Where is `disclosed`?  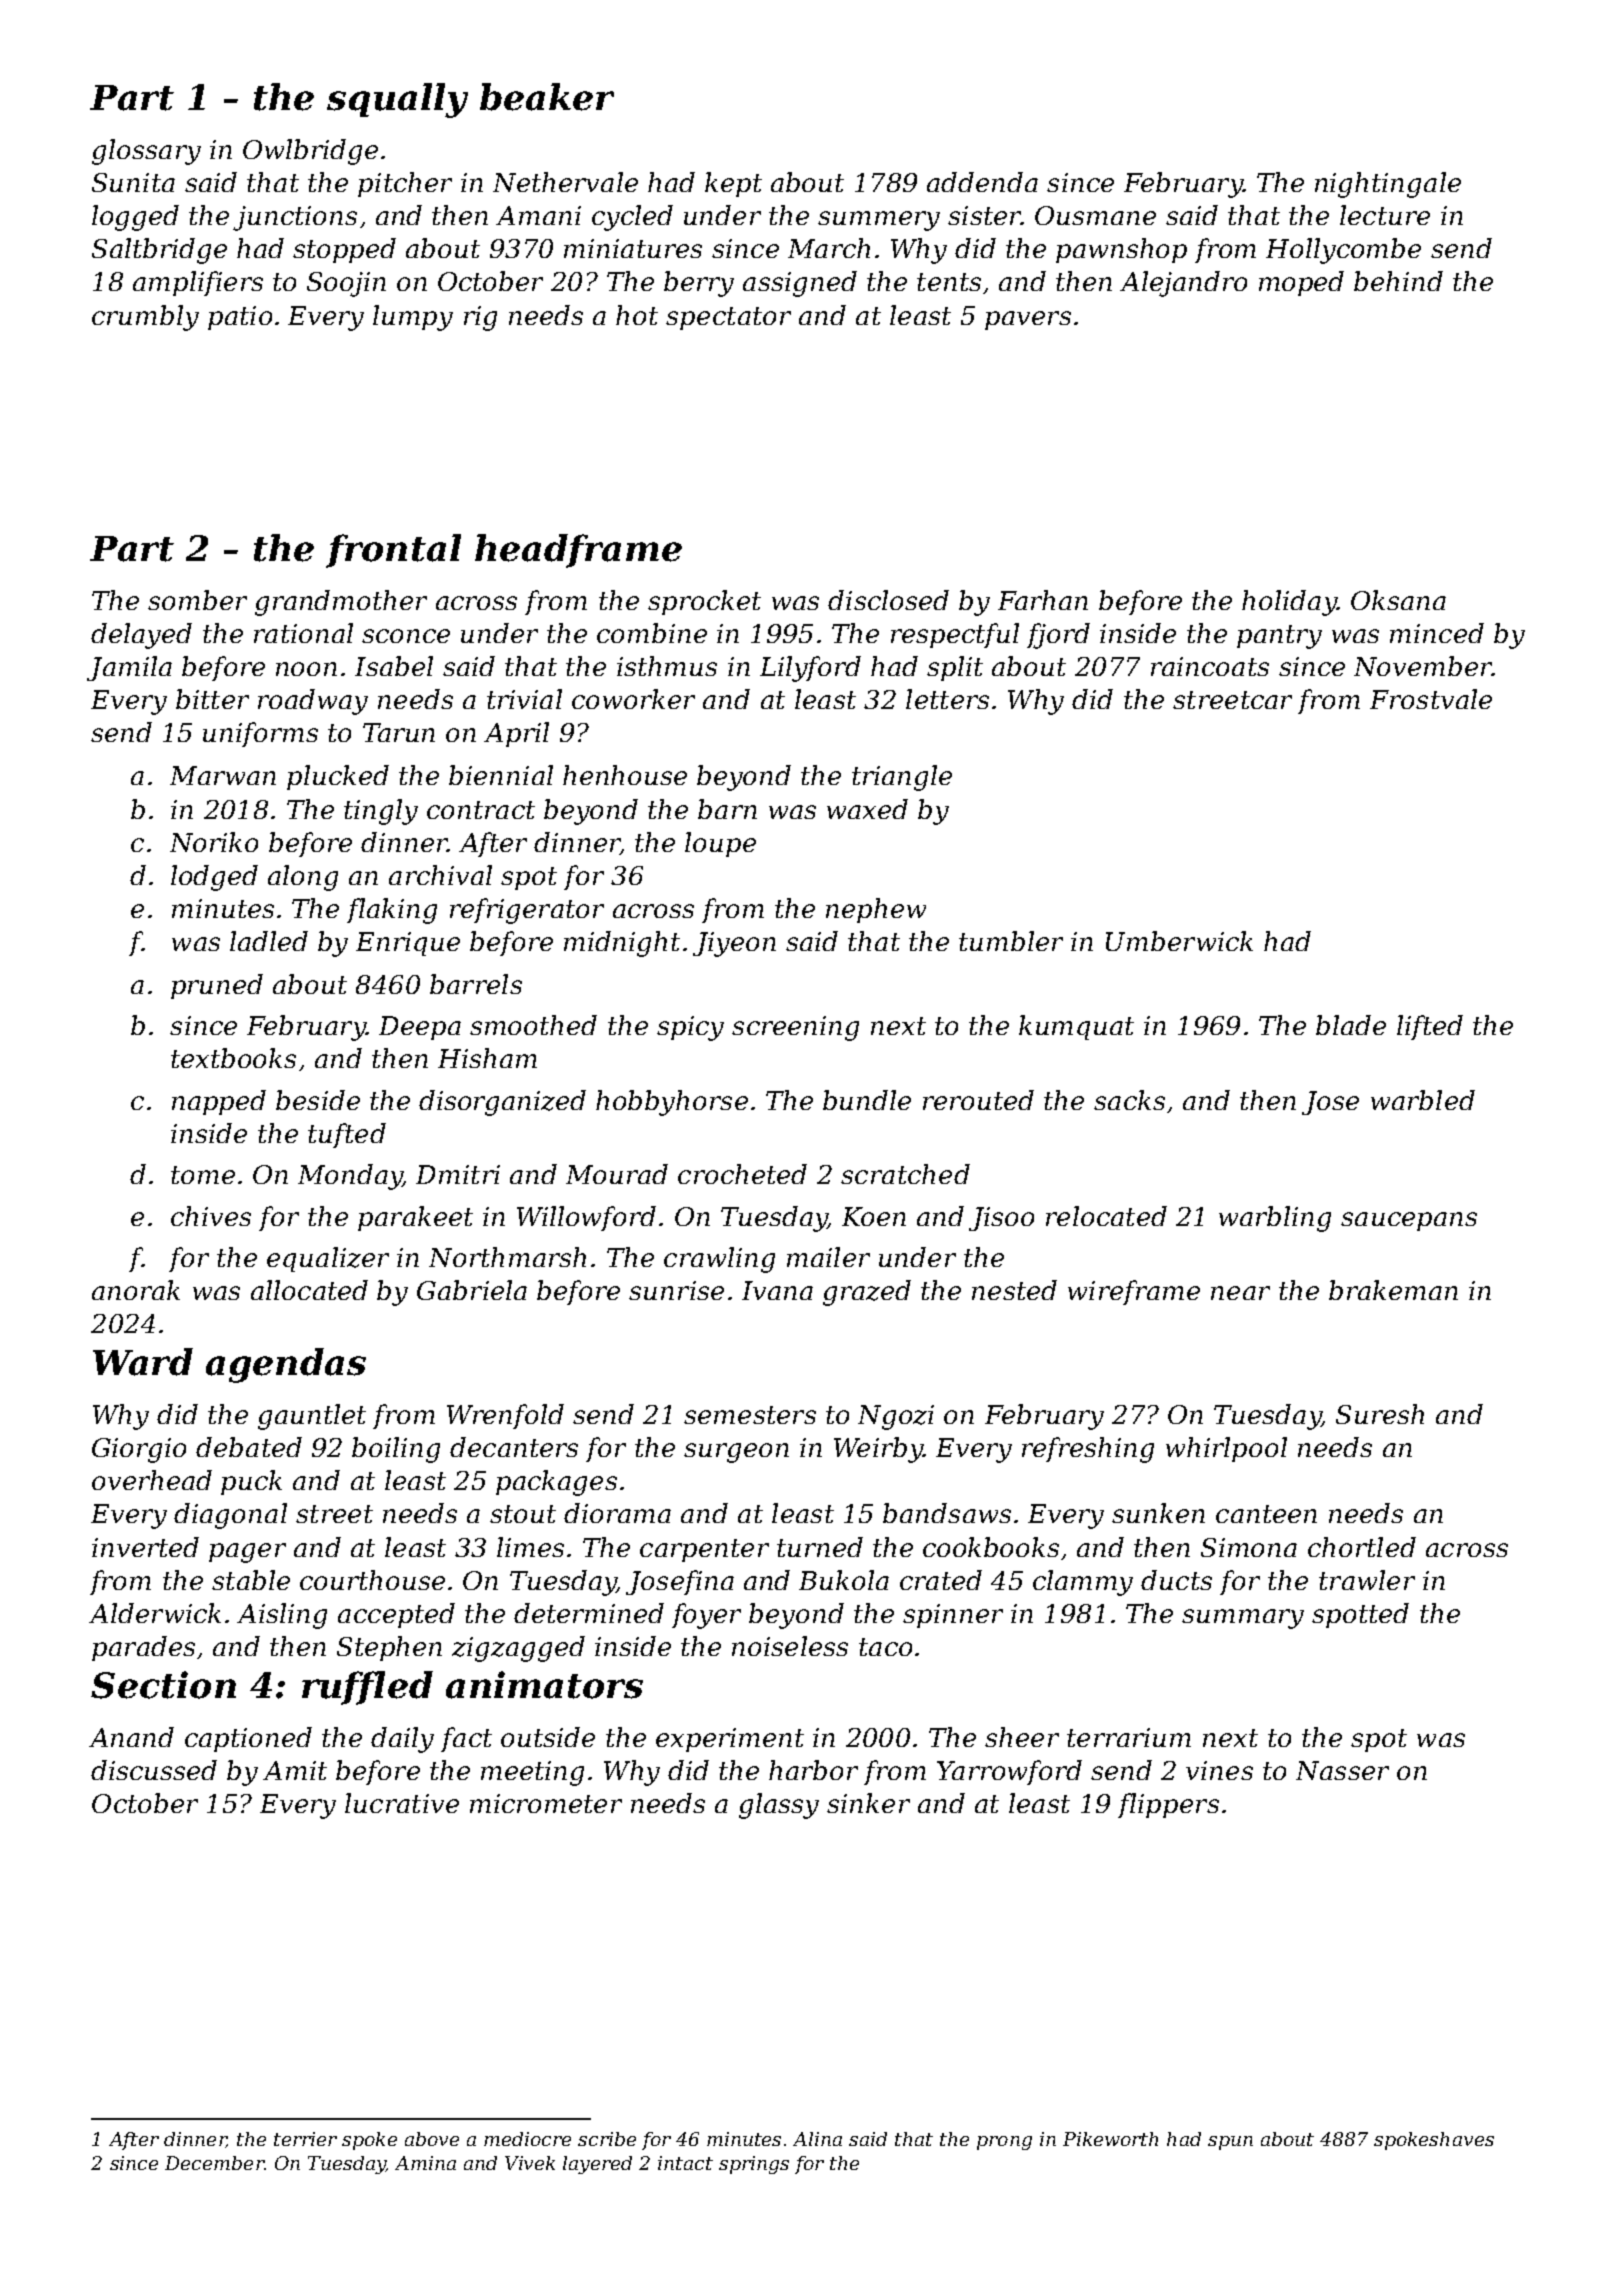
disclosed is located at coordinates (888, 600).
